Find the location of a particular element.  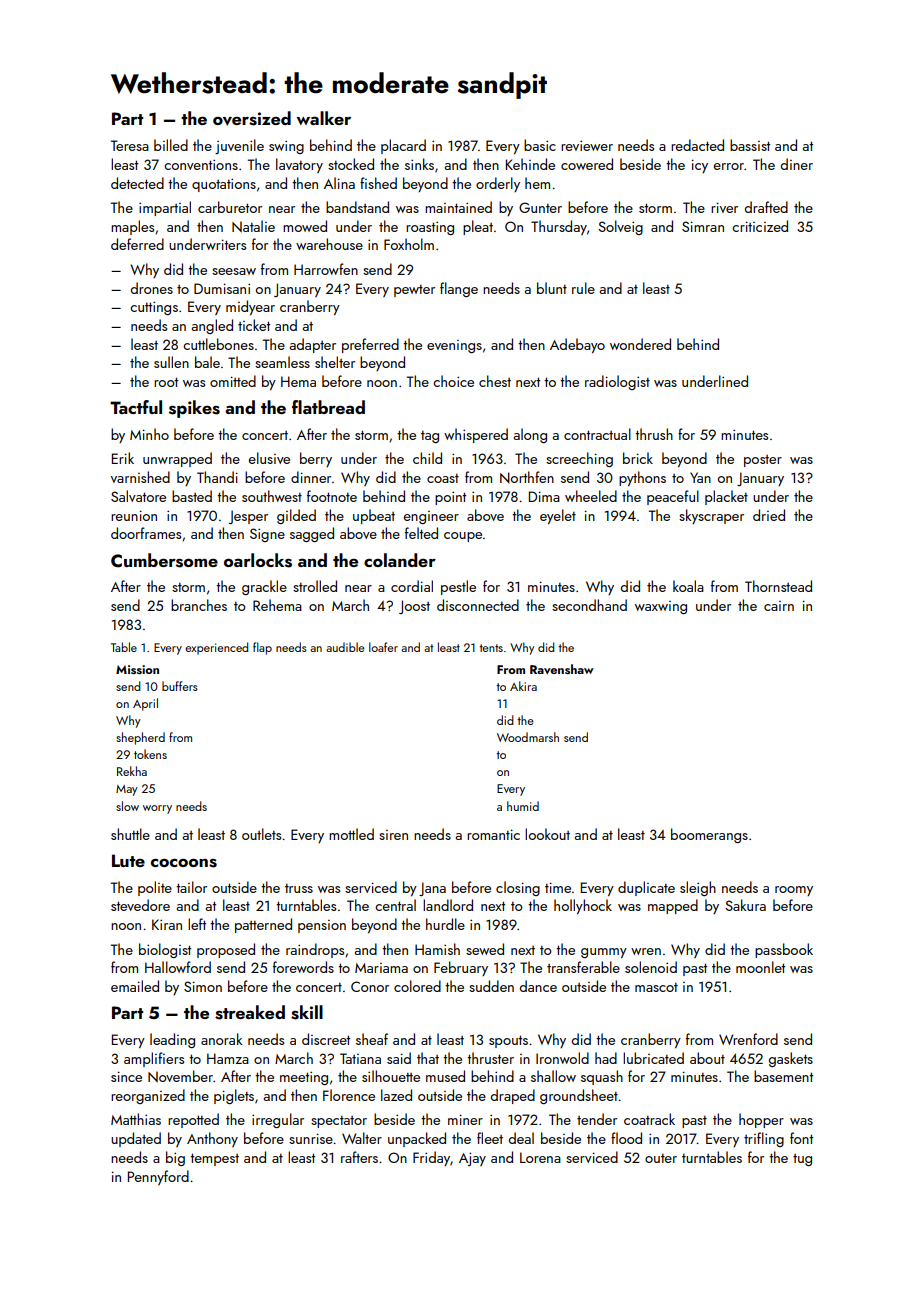

Pennyford is located at coordinates (158, 1177).
